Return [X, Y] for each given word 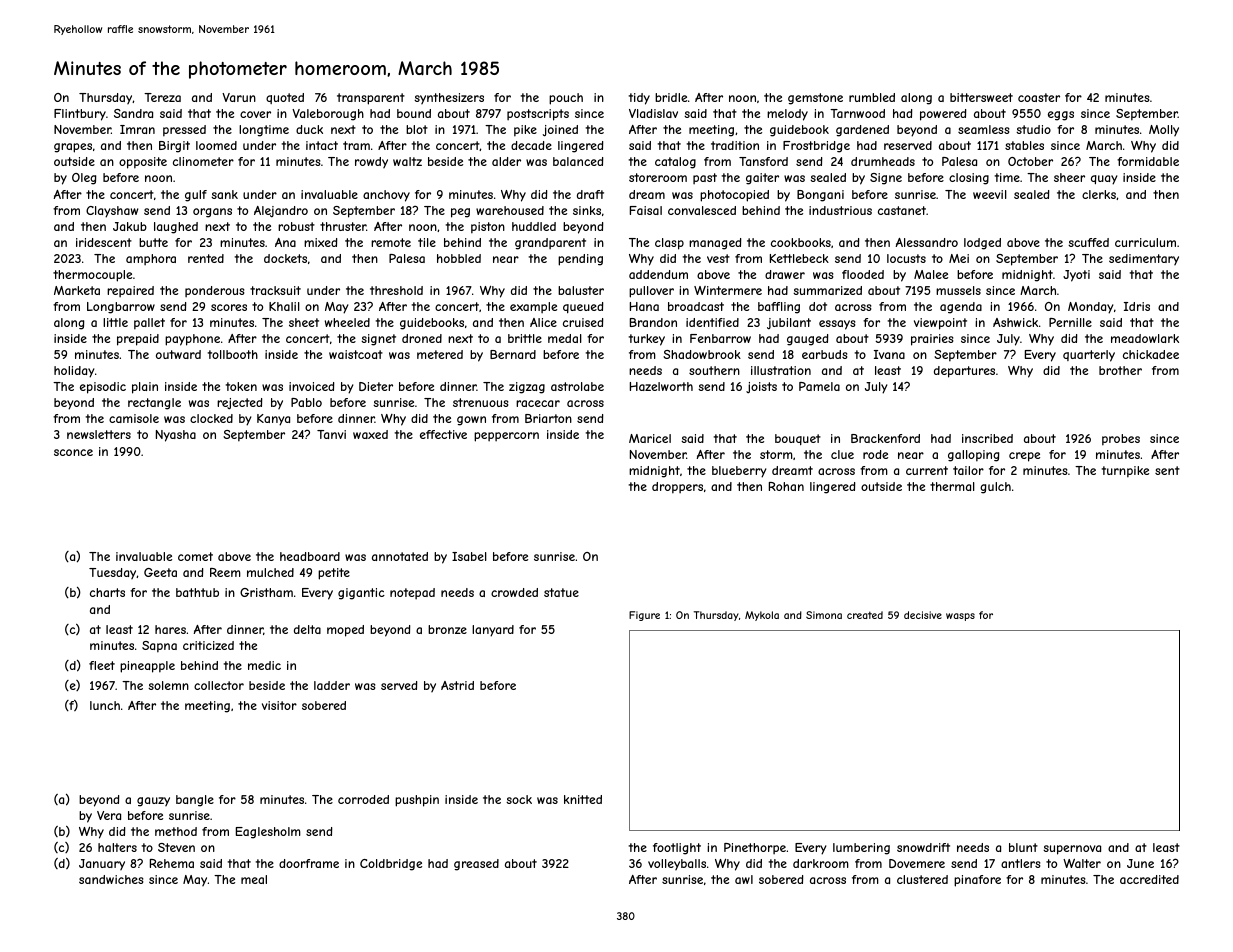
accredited [1149, 879]
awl [744, 879]
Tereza [162, 97]
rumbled [872, 97]
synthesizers [449, 99]
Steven [176, 847]
